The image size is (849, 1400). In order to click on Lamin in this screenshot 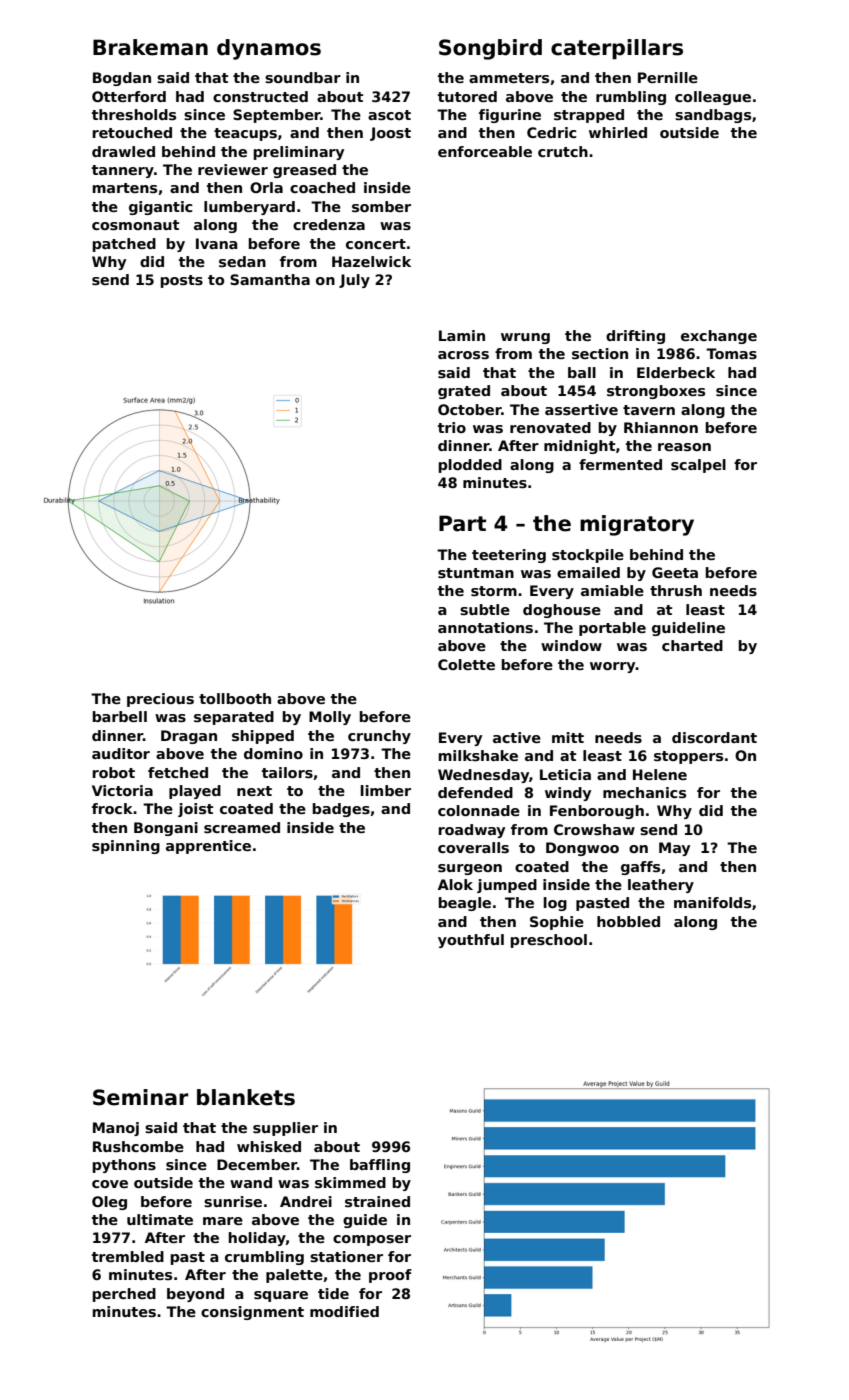, I will do `click(462, 335)`.
